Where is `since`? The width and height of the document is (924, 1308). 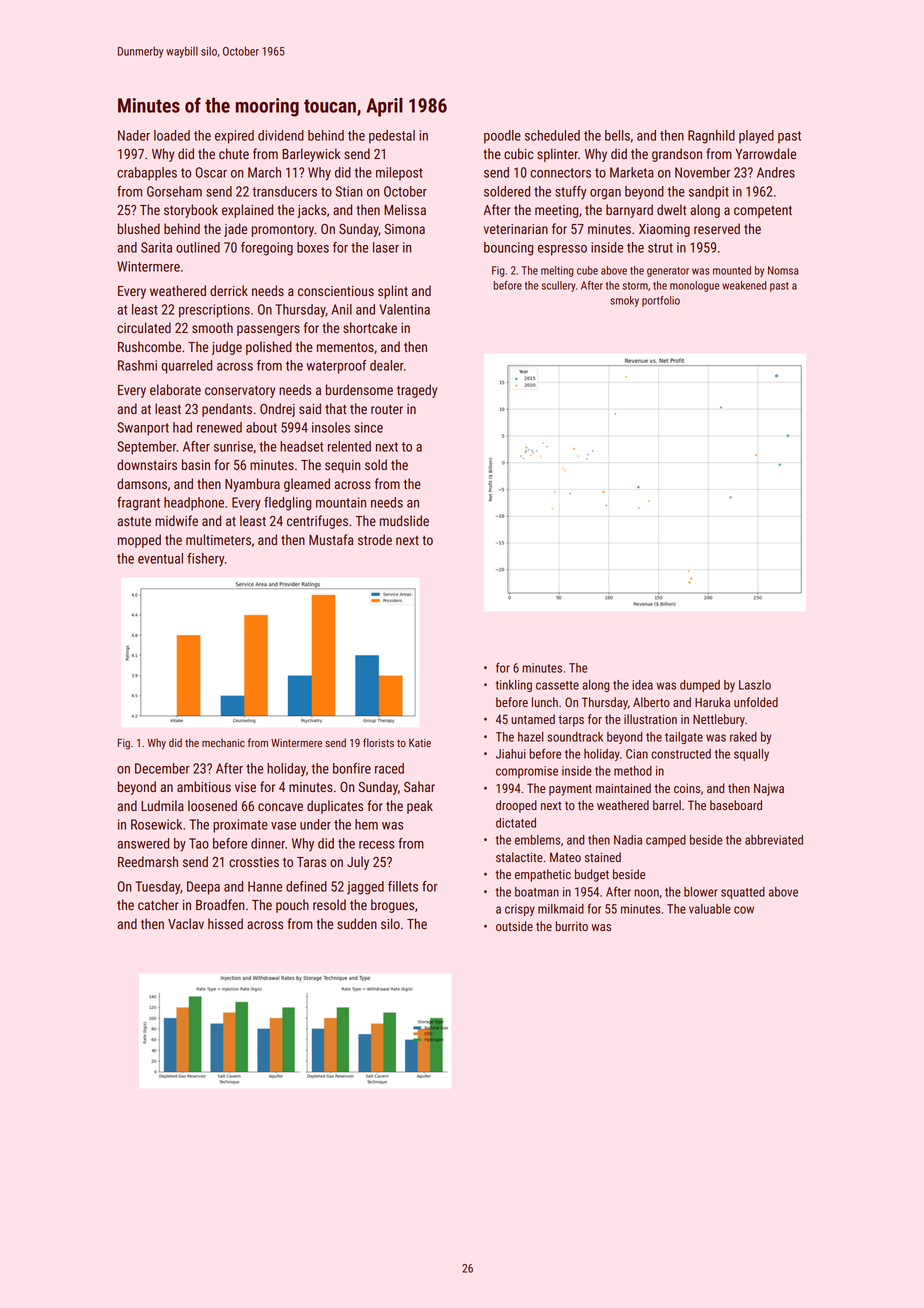
since is located at coordinates (368, 427).
